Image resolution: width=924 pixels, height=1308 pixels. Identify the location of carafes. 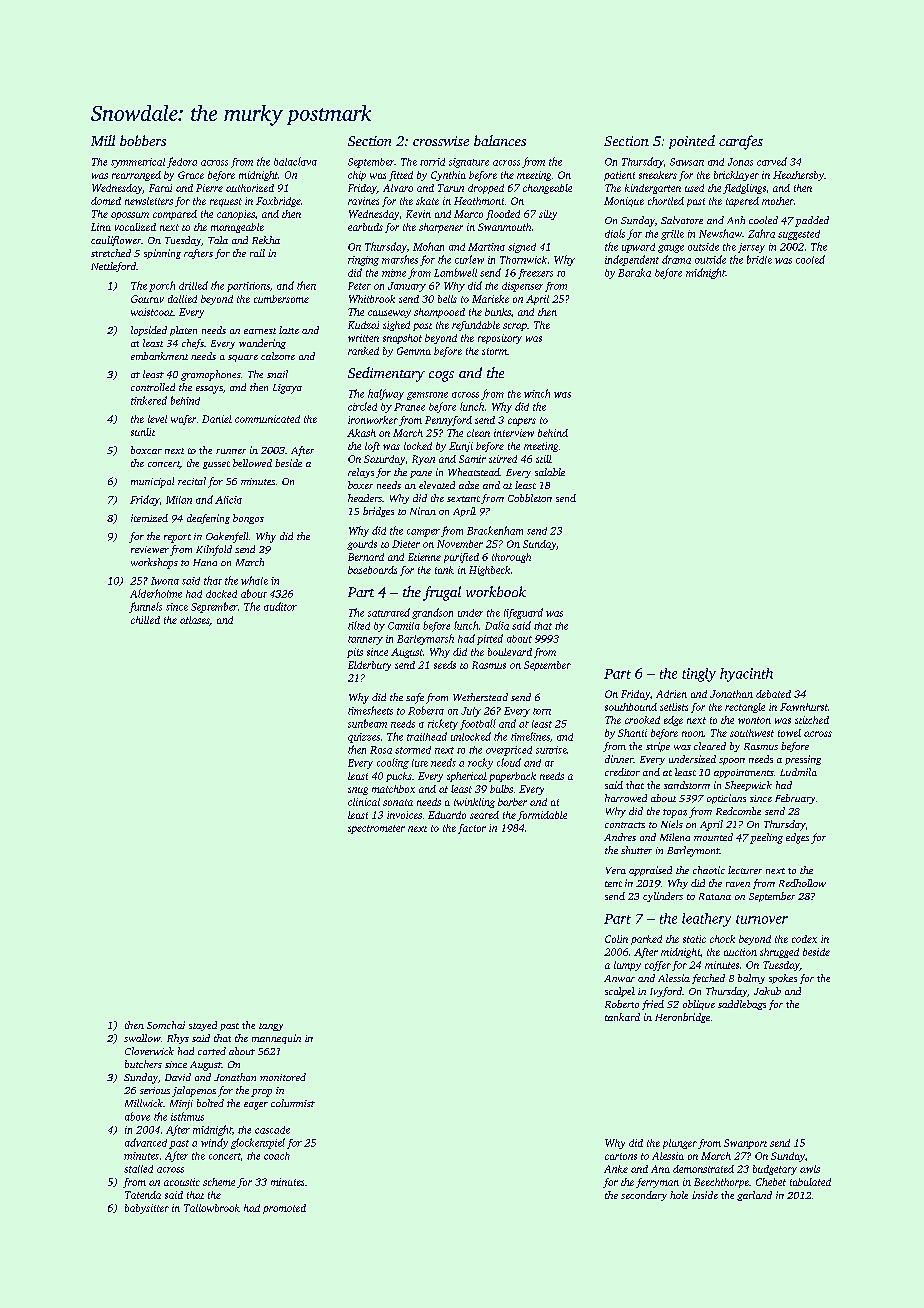
(741, 142).
